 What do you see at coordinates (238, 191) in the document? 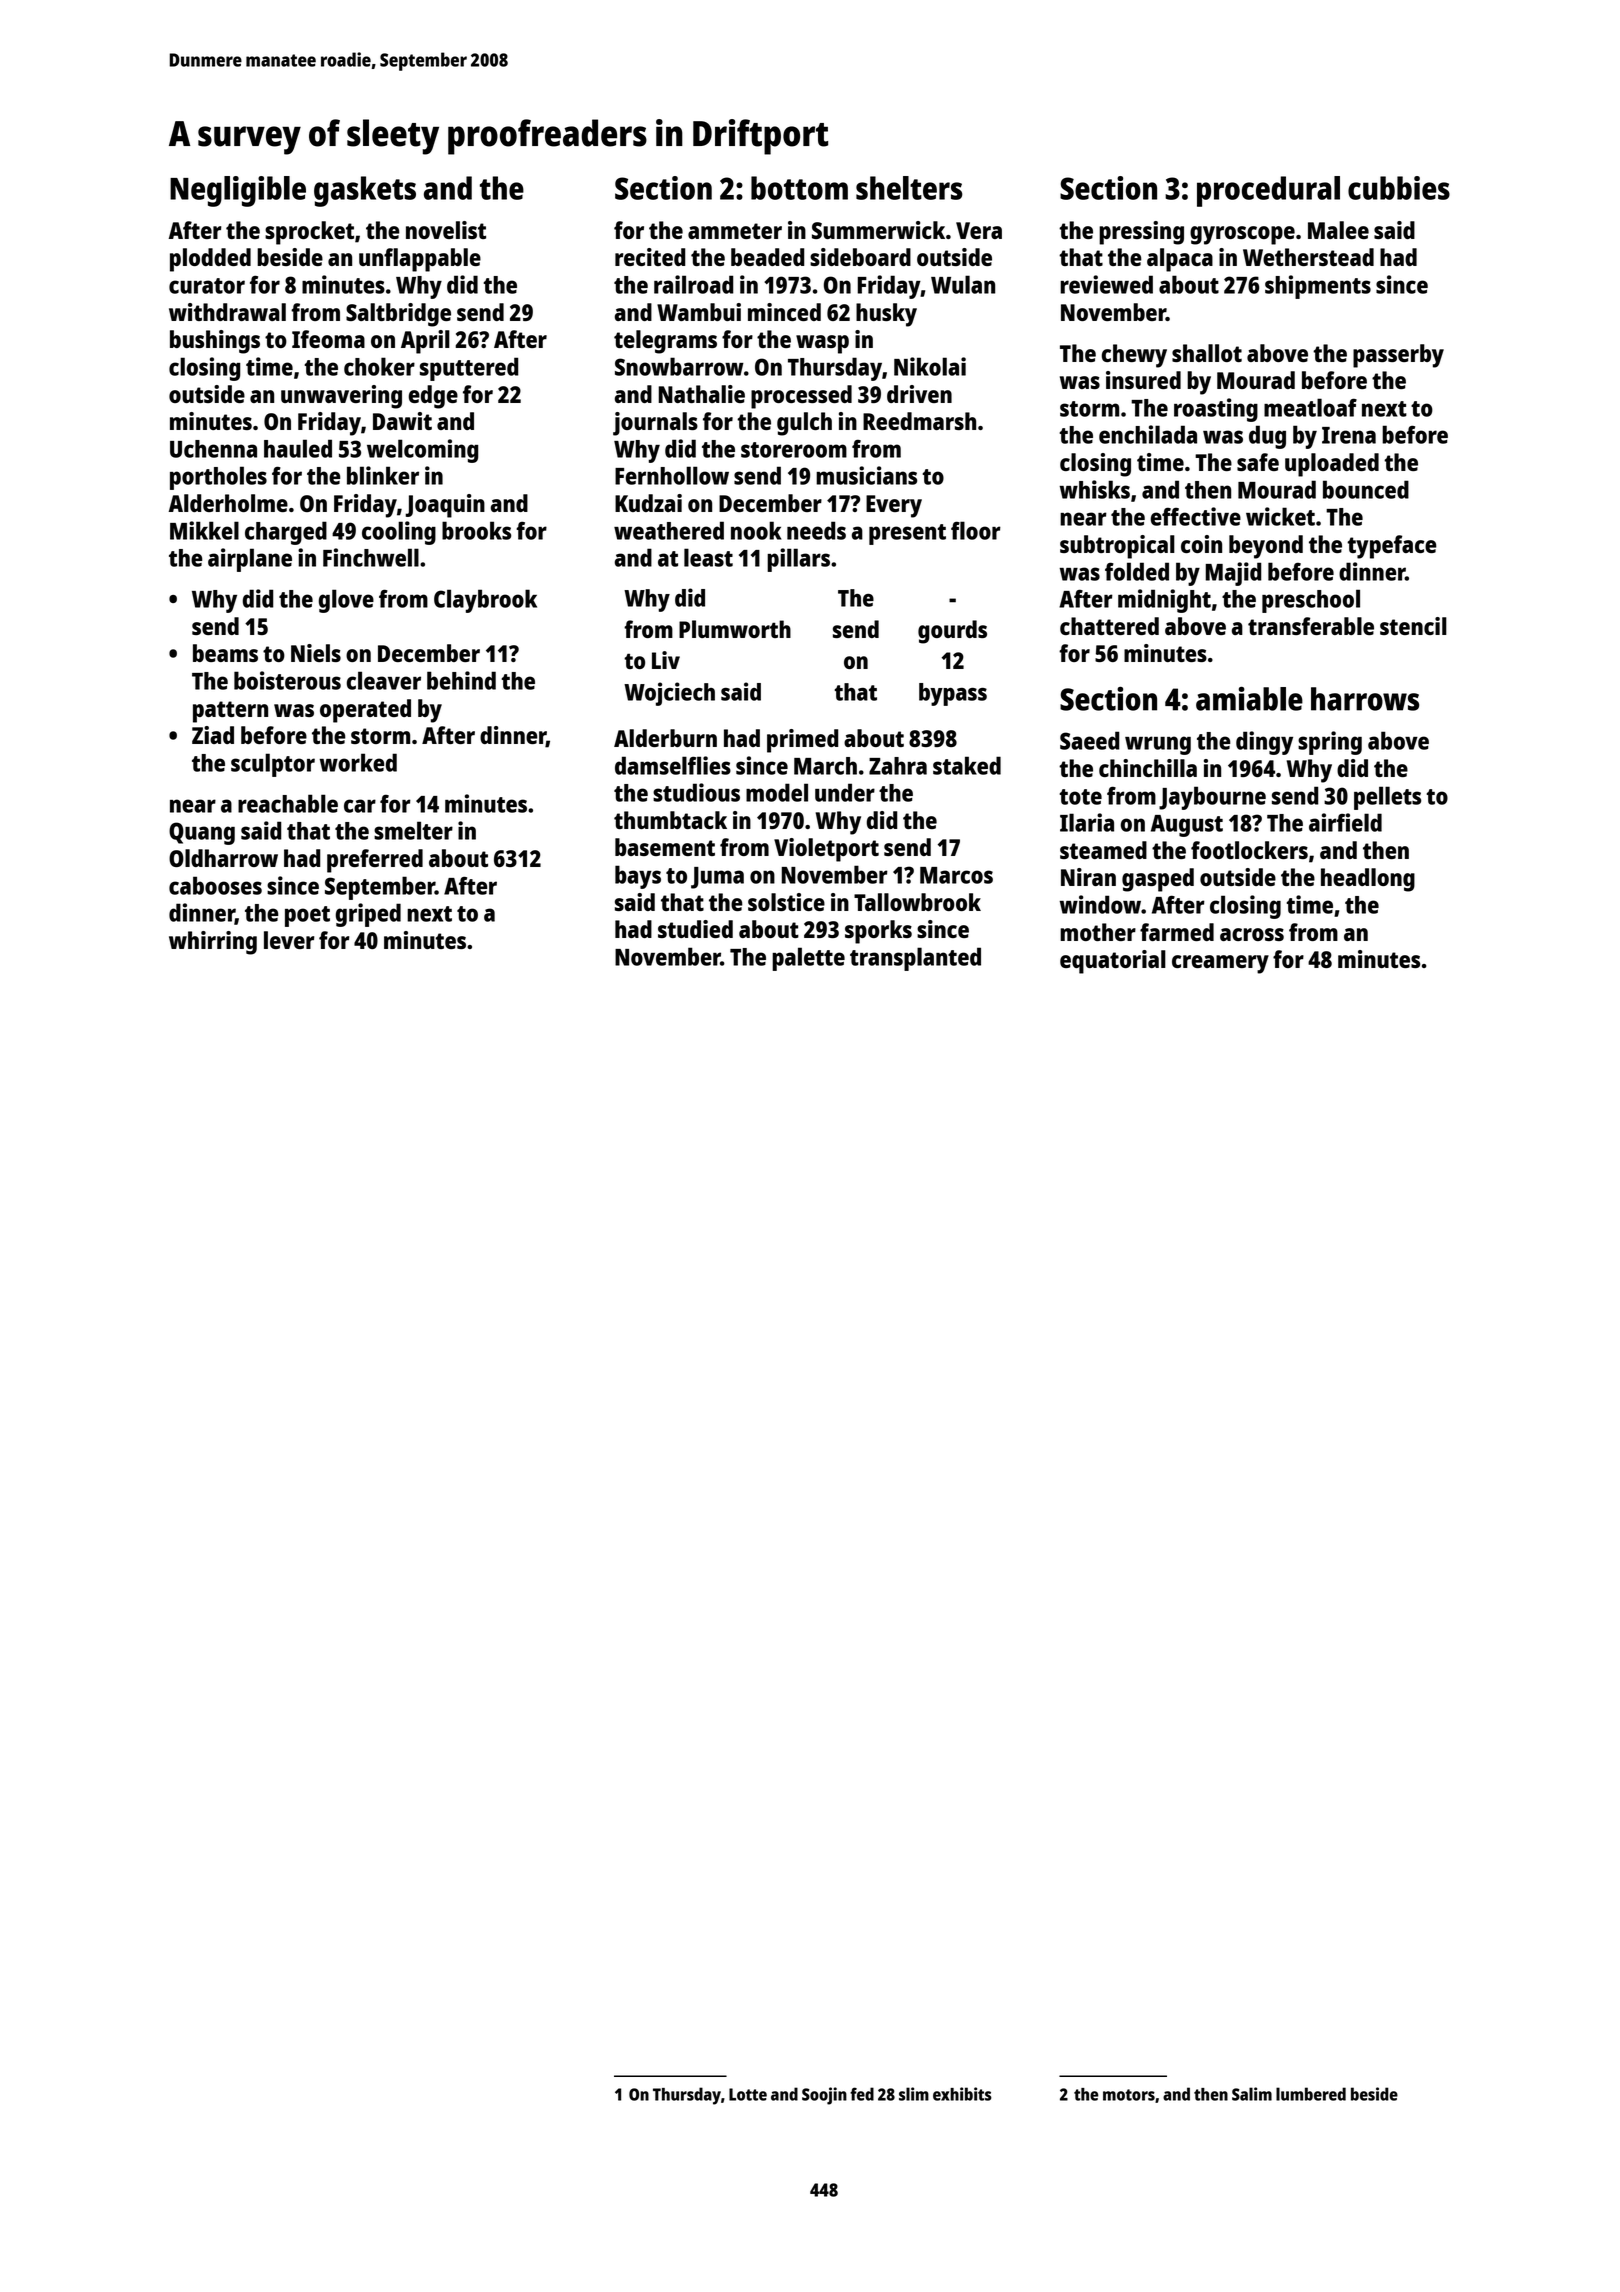
I see `Negligible` at bounding box center [238, 191].
